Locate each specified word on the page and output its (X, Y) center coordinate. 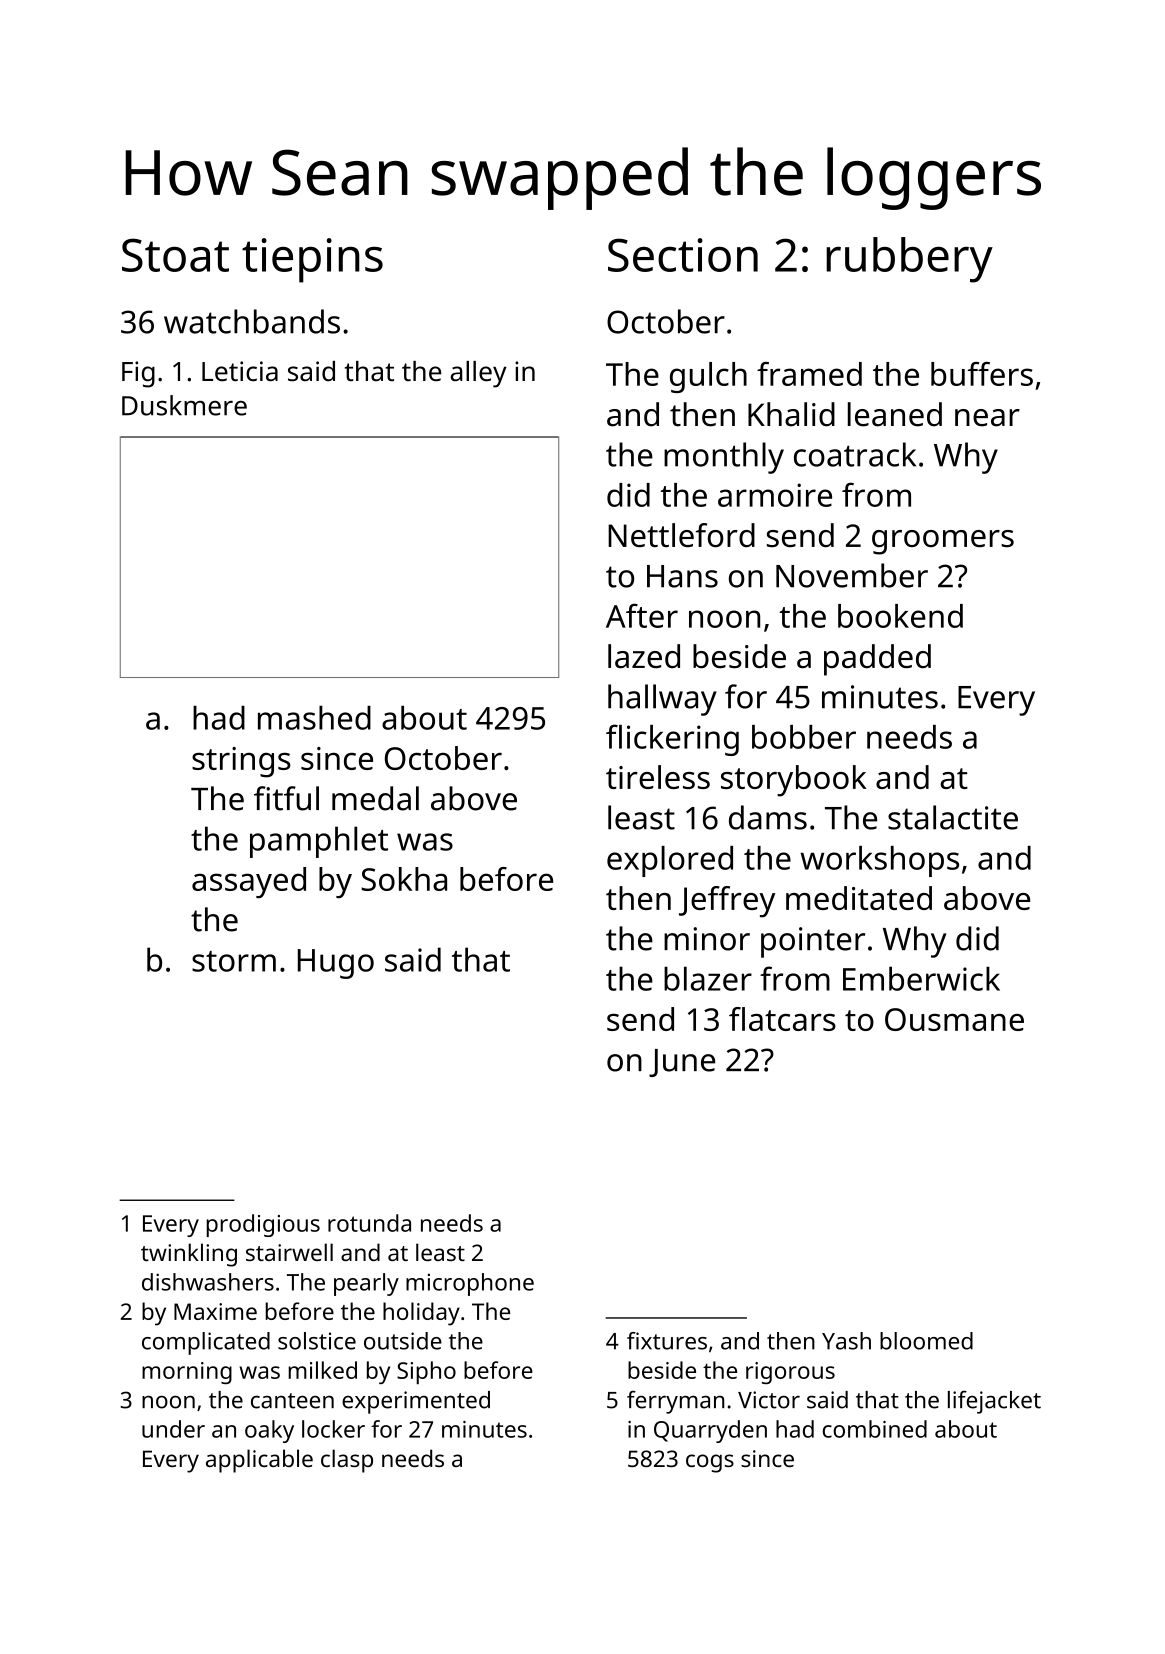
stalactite (953, 817)
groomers (943, 542)
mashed (314, 717)
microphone (470, 1284)
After (642, 615)
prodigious (263, 1225)
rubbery (909, 260)
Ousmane (954, 1019)
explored (670, 861)
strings (241, 762)
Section (683, 255)
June (682, 1063)
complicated (206, 1343)
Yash (846, 1341)
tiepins (312, 260)
